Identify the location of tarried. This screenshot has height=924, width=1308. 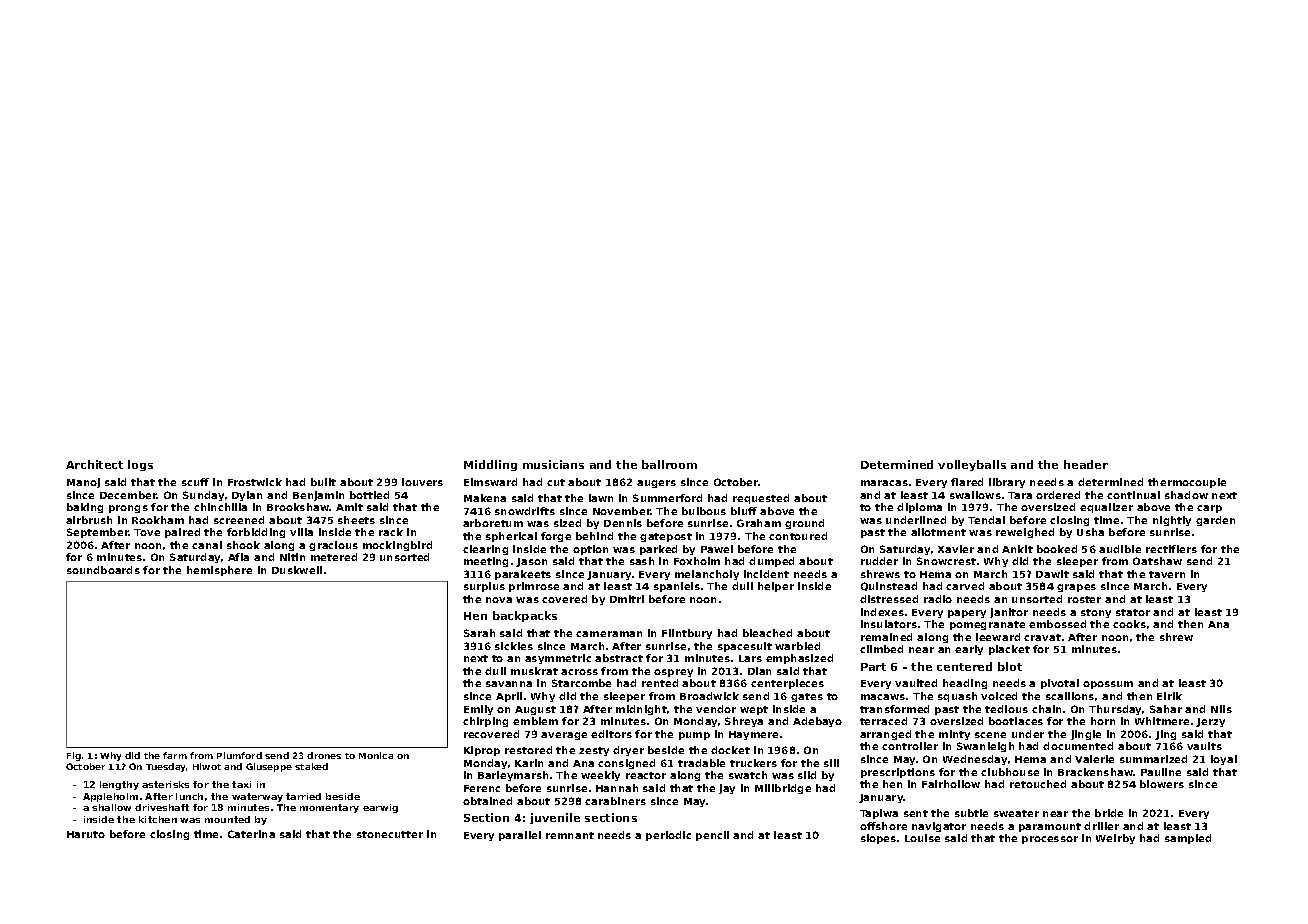
(303, 796).
